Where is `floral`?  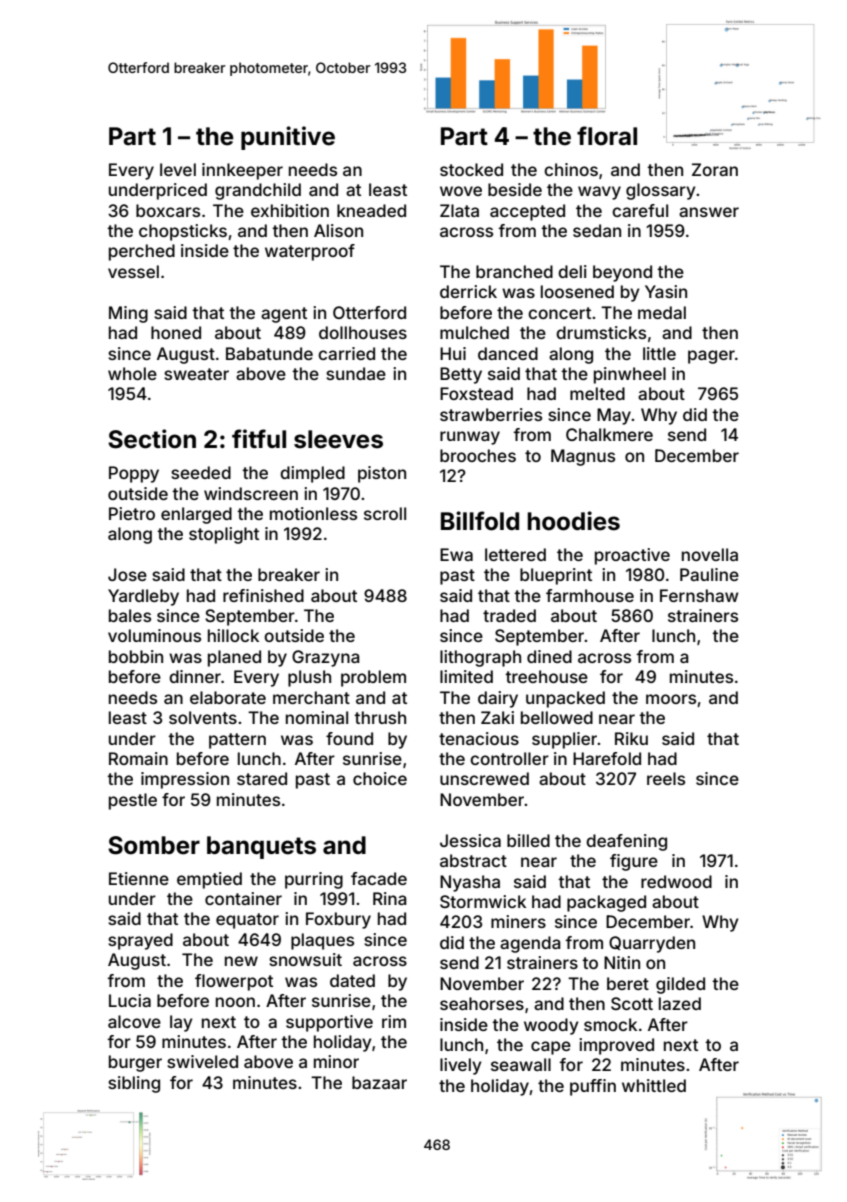 floral is located at coordinates (607, 136).
